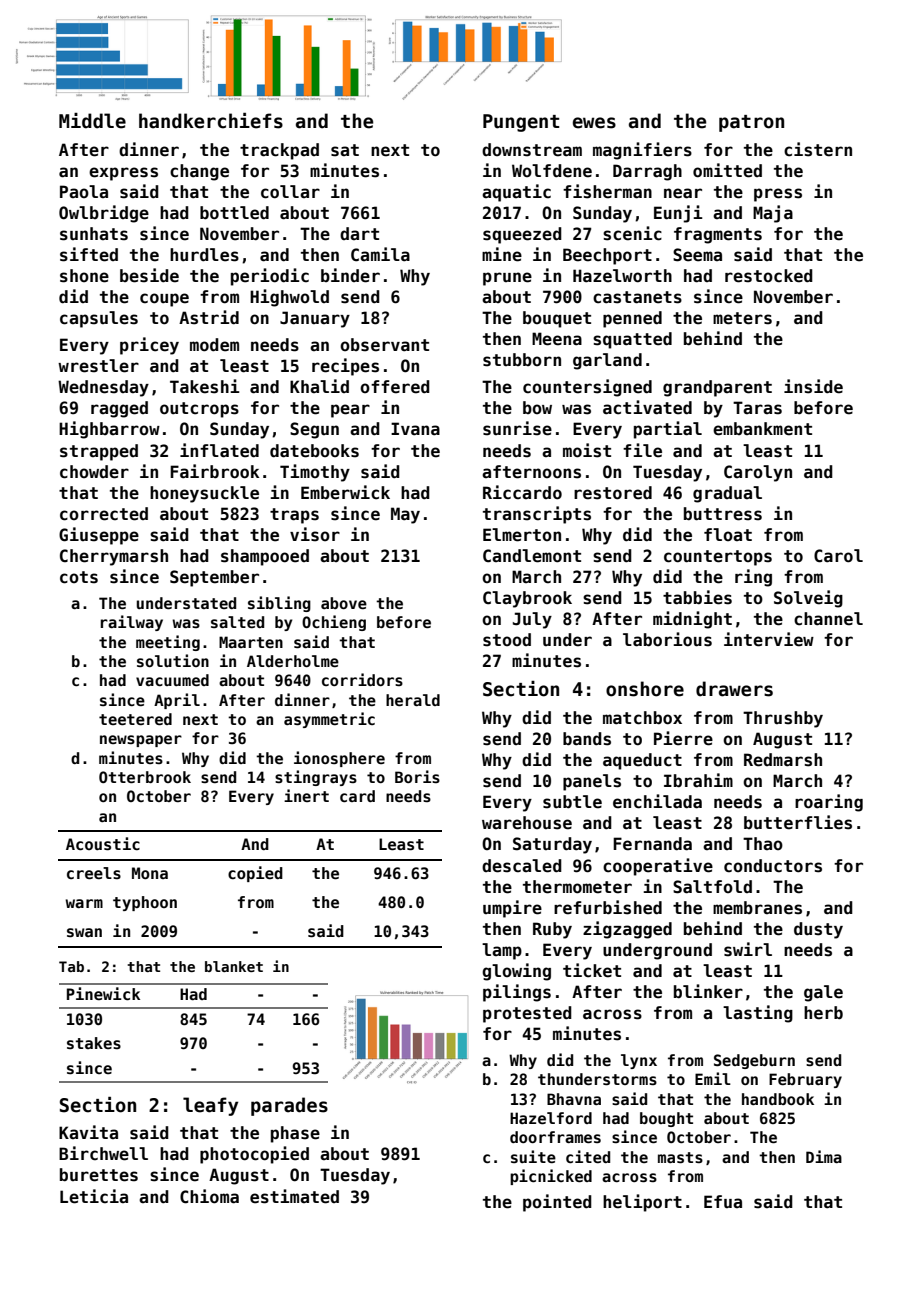 The image size is (924, 1308). What do you see at coordinates (293, 661) in the screenshot?
I see `Alderholme` at bounding box center [293, 661].
